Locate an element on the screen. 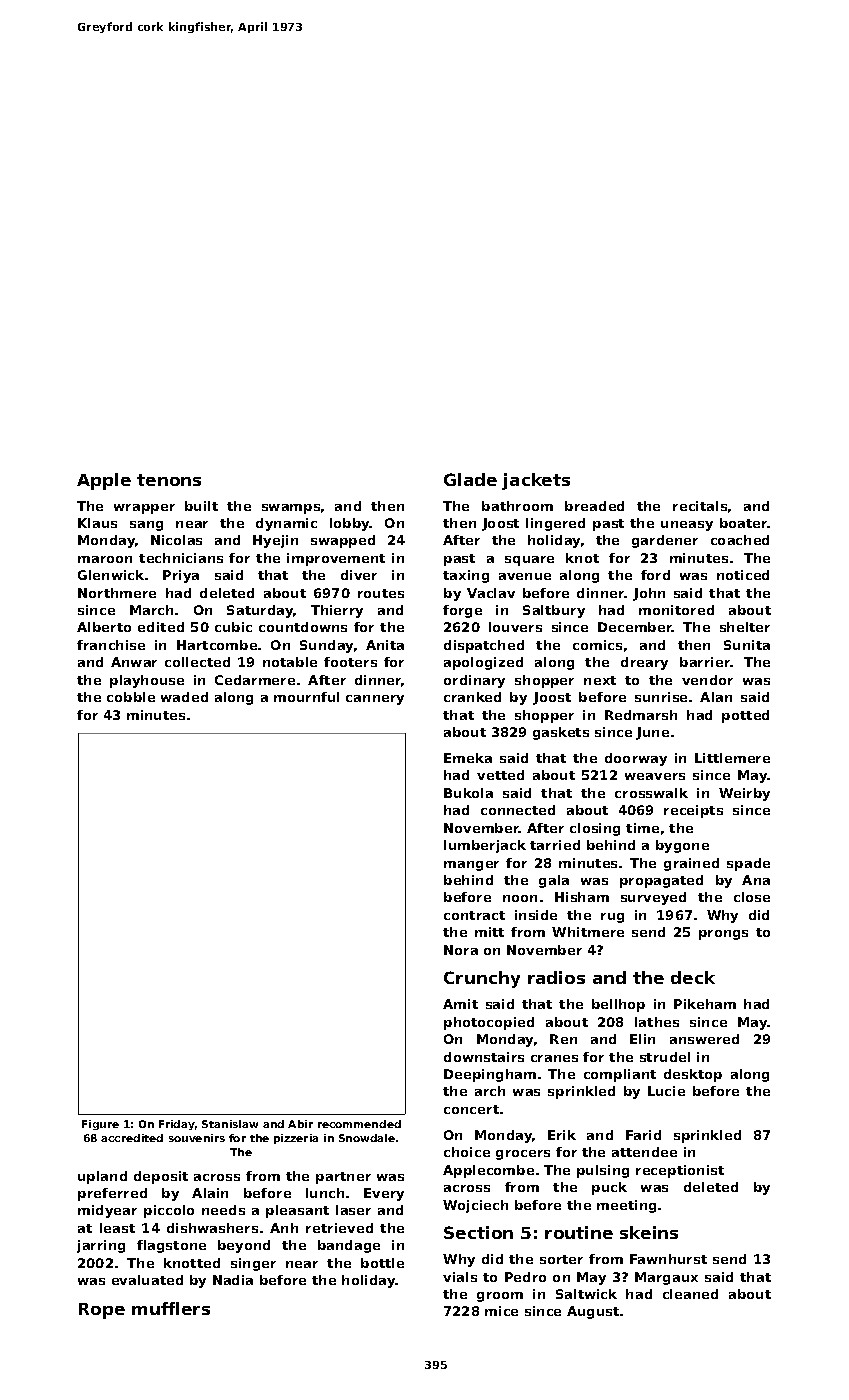 The height and width of the screenshot is (1400, 849). Hartcombe is located at coordinates (217, 645).
